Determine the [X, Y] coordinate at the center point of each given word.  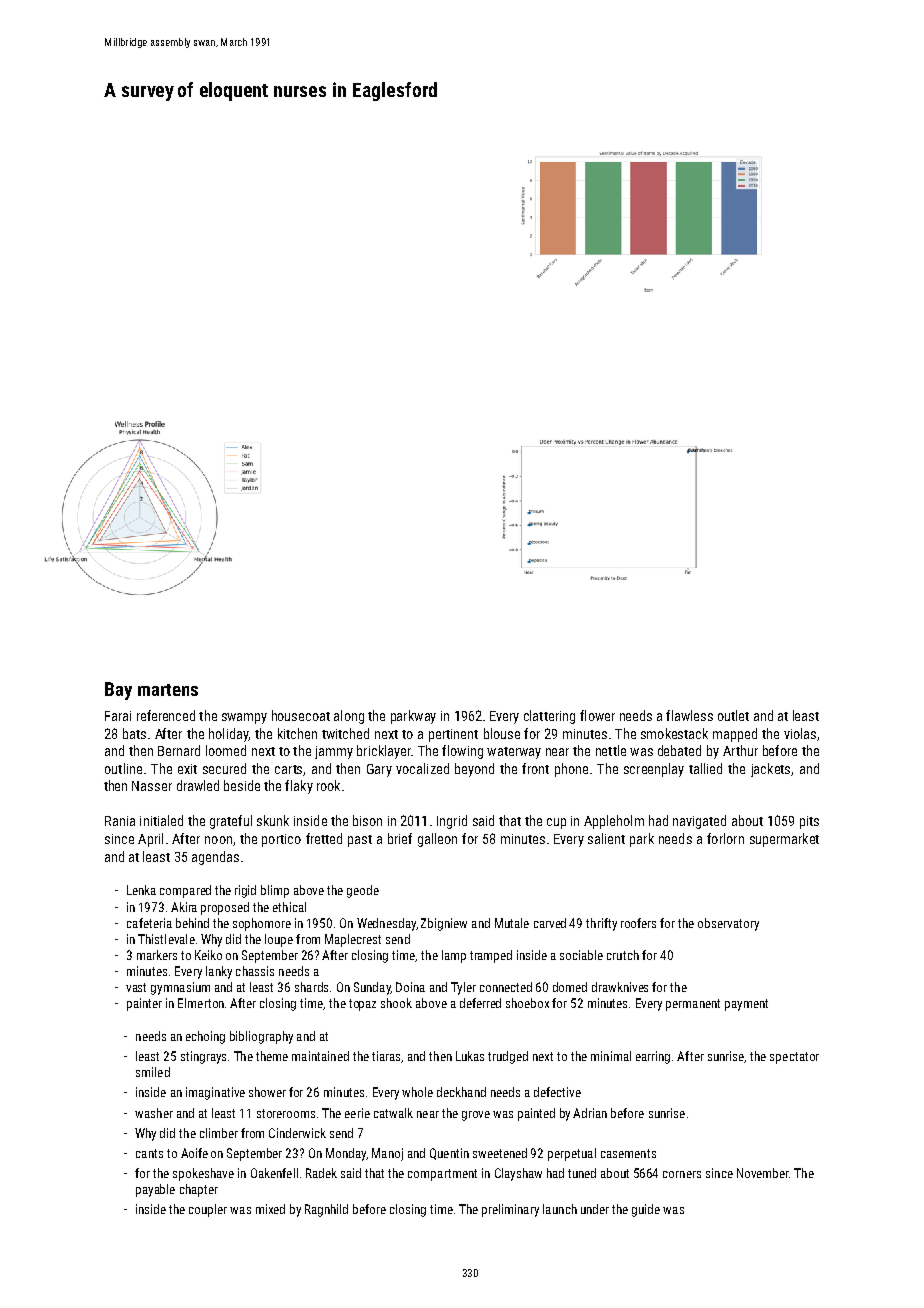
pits [809, 822]
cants [149, 1153]
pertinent [453, 735]
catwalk [393, 1113]
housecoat [301, 715]
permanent [693, 1005]
